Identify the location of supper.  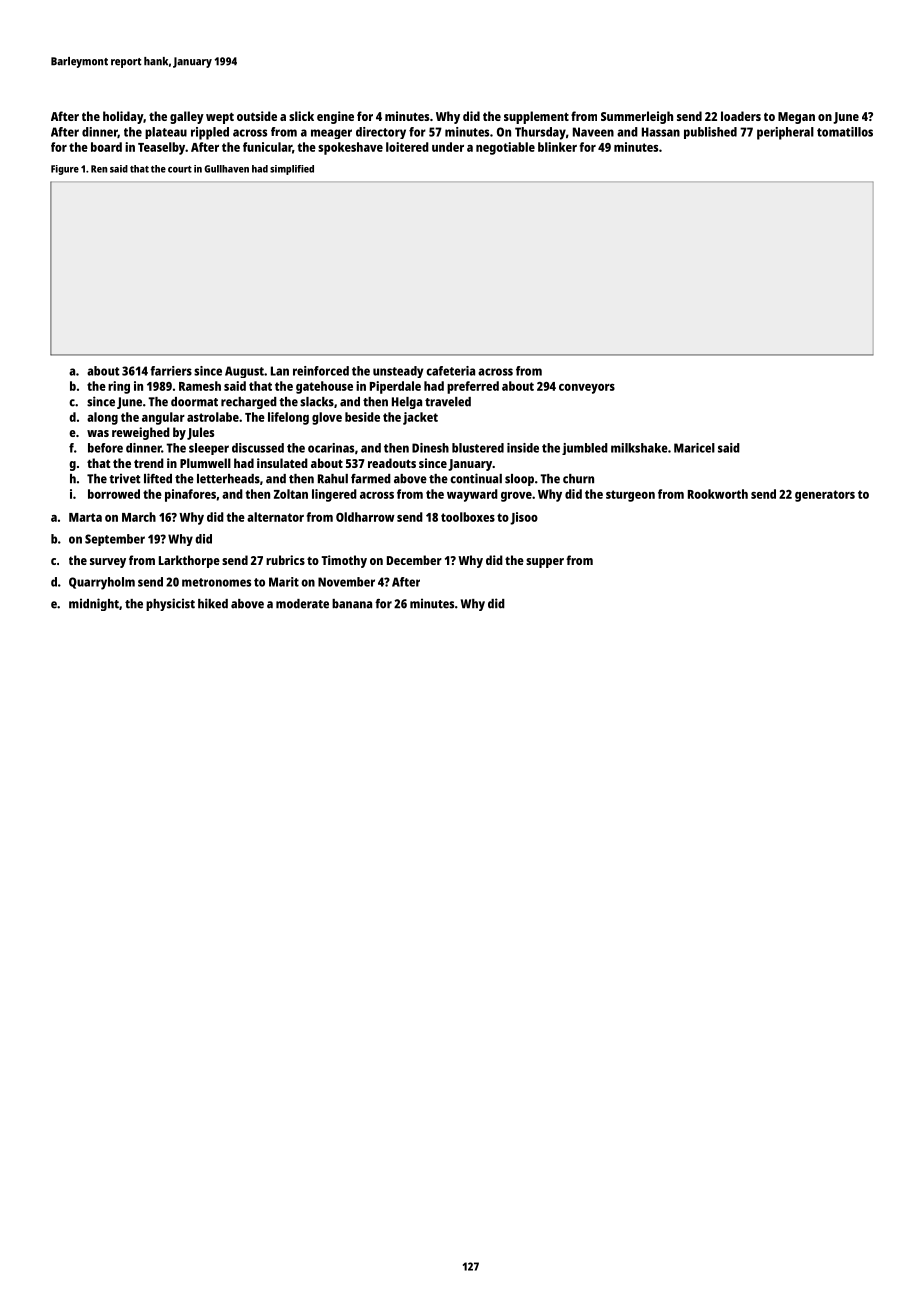
(545, 563).
